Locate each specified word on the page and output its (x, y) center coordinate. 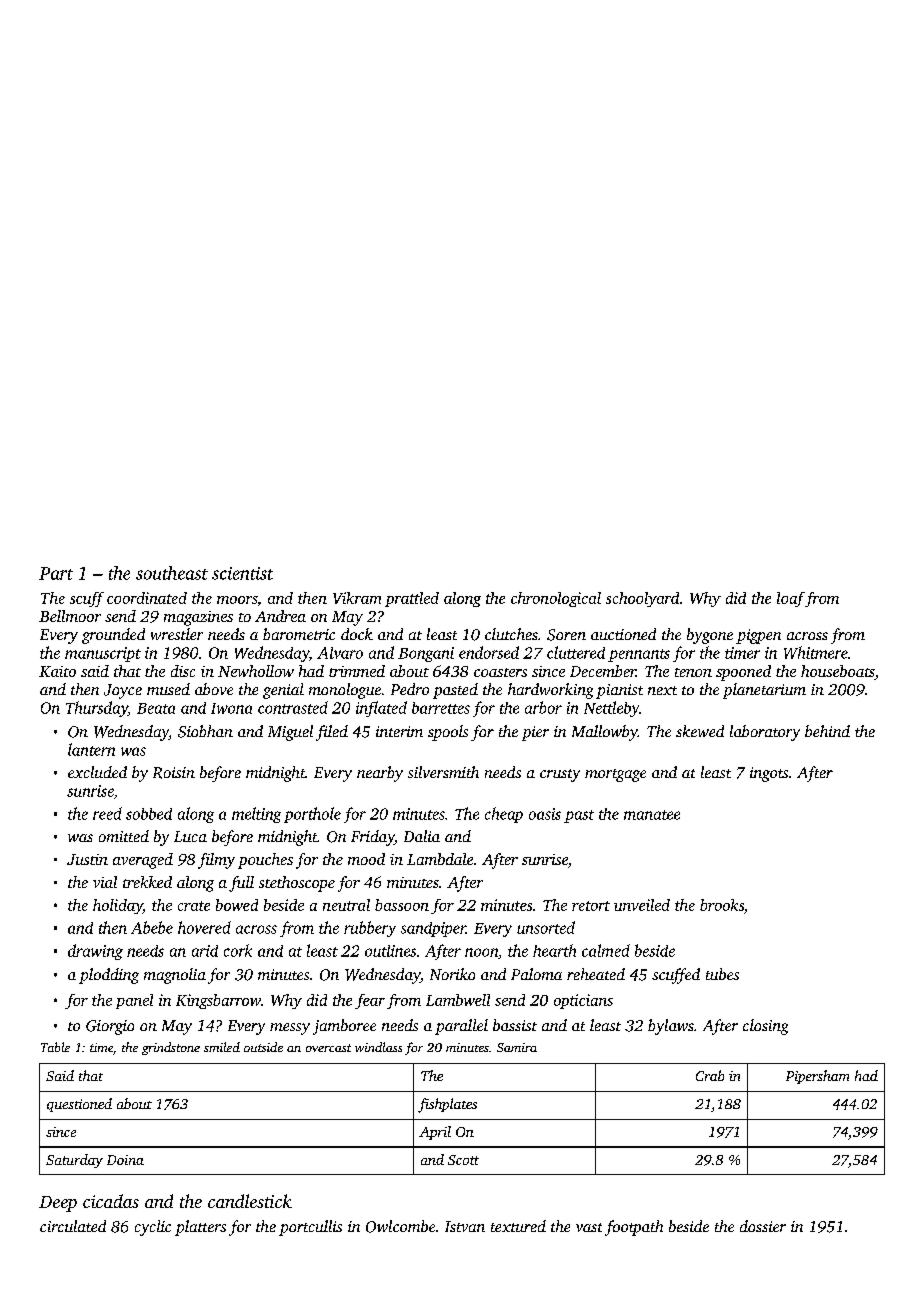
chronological (556, 599)
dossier (763, 1226)
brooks (722, 905)
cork (238, 950)
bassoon (402, 905)
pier (535, 733)
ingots (769, 774)
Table (55, 1047)
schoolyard (642, 599)
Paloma (536, 974)
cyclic (153, 1228)
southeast (172, 573)
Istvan (465, 1226)
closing (765, 1027)
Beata (156, 708)
